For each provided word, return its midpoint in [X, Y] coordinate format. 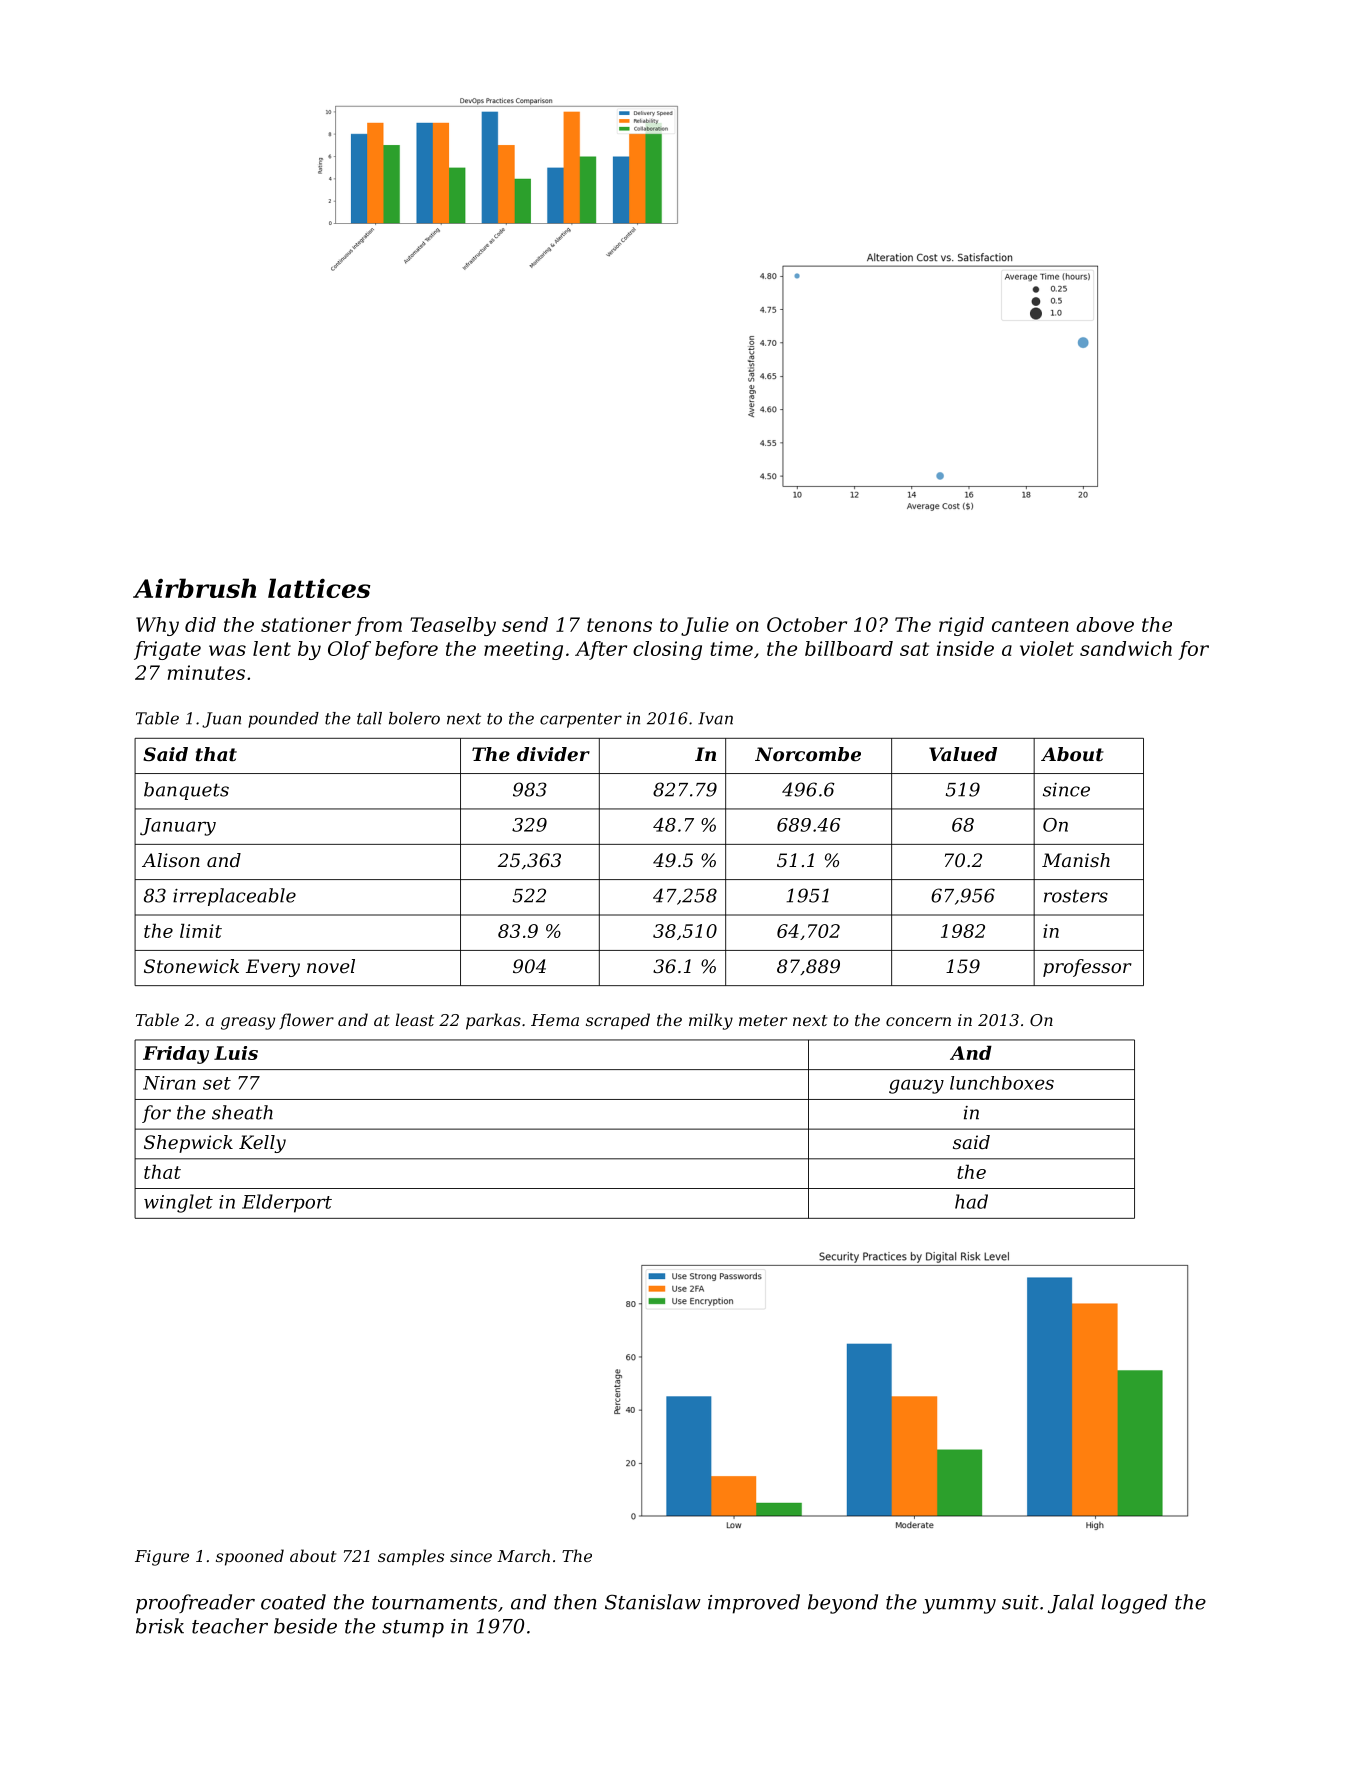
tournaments [434, 1603]
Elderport [287, 1203]
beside [305, 1626]
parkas [493, 1021]
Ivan [715, 718]
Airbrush [194, 588]
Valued [963, 754]
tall [369, 718]
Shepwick [188, 1144]
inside [965, 648]
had [971, 1201]
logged [1134, 1604]
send [525, 624]
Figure [162, 1558]
